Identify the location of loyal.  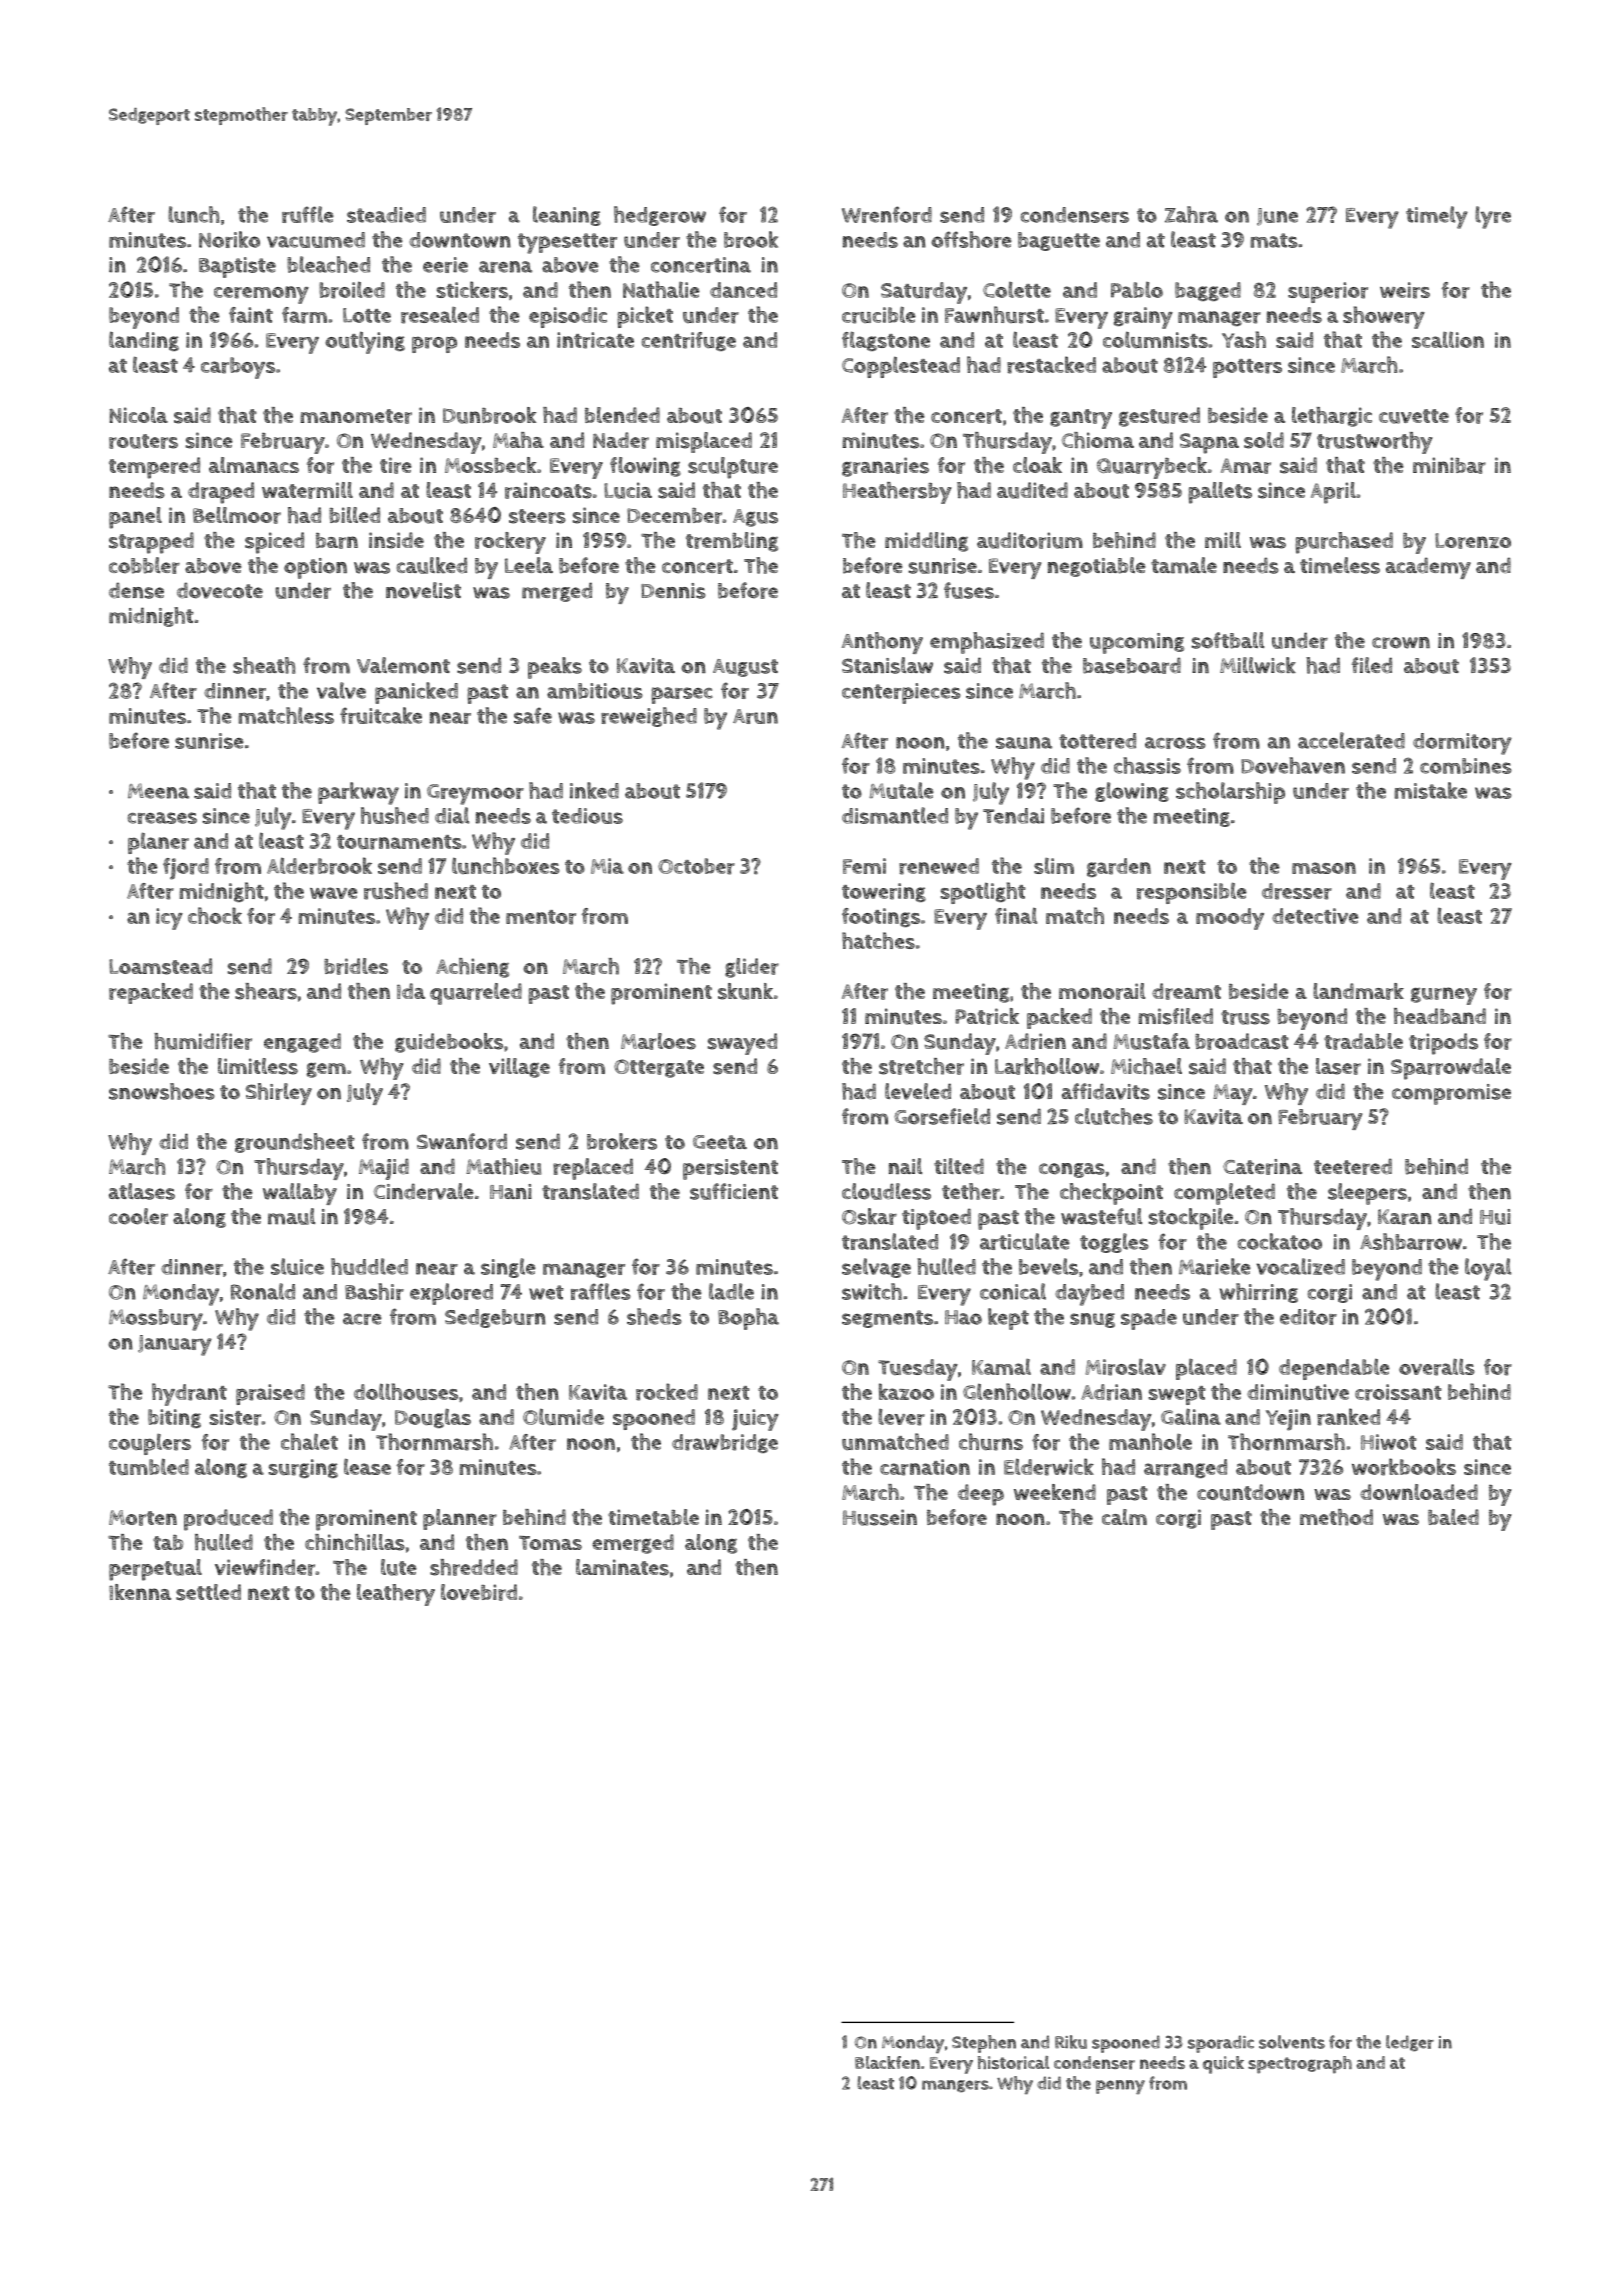
(1488, 1269).
